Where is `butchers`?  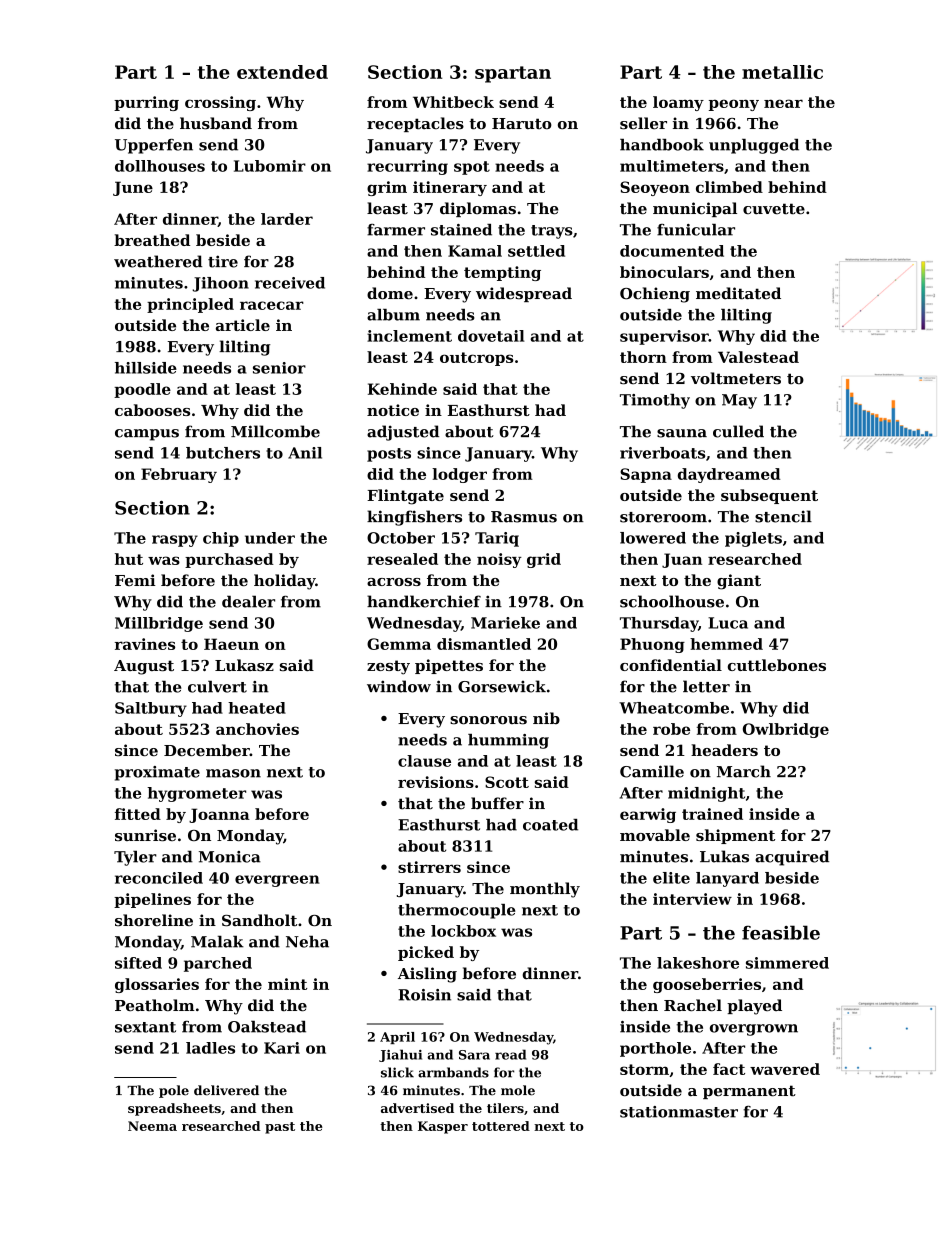
butchers is located at coordinates (223, 453).
